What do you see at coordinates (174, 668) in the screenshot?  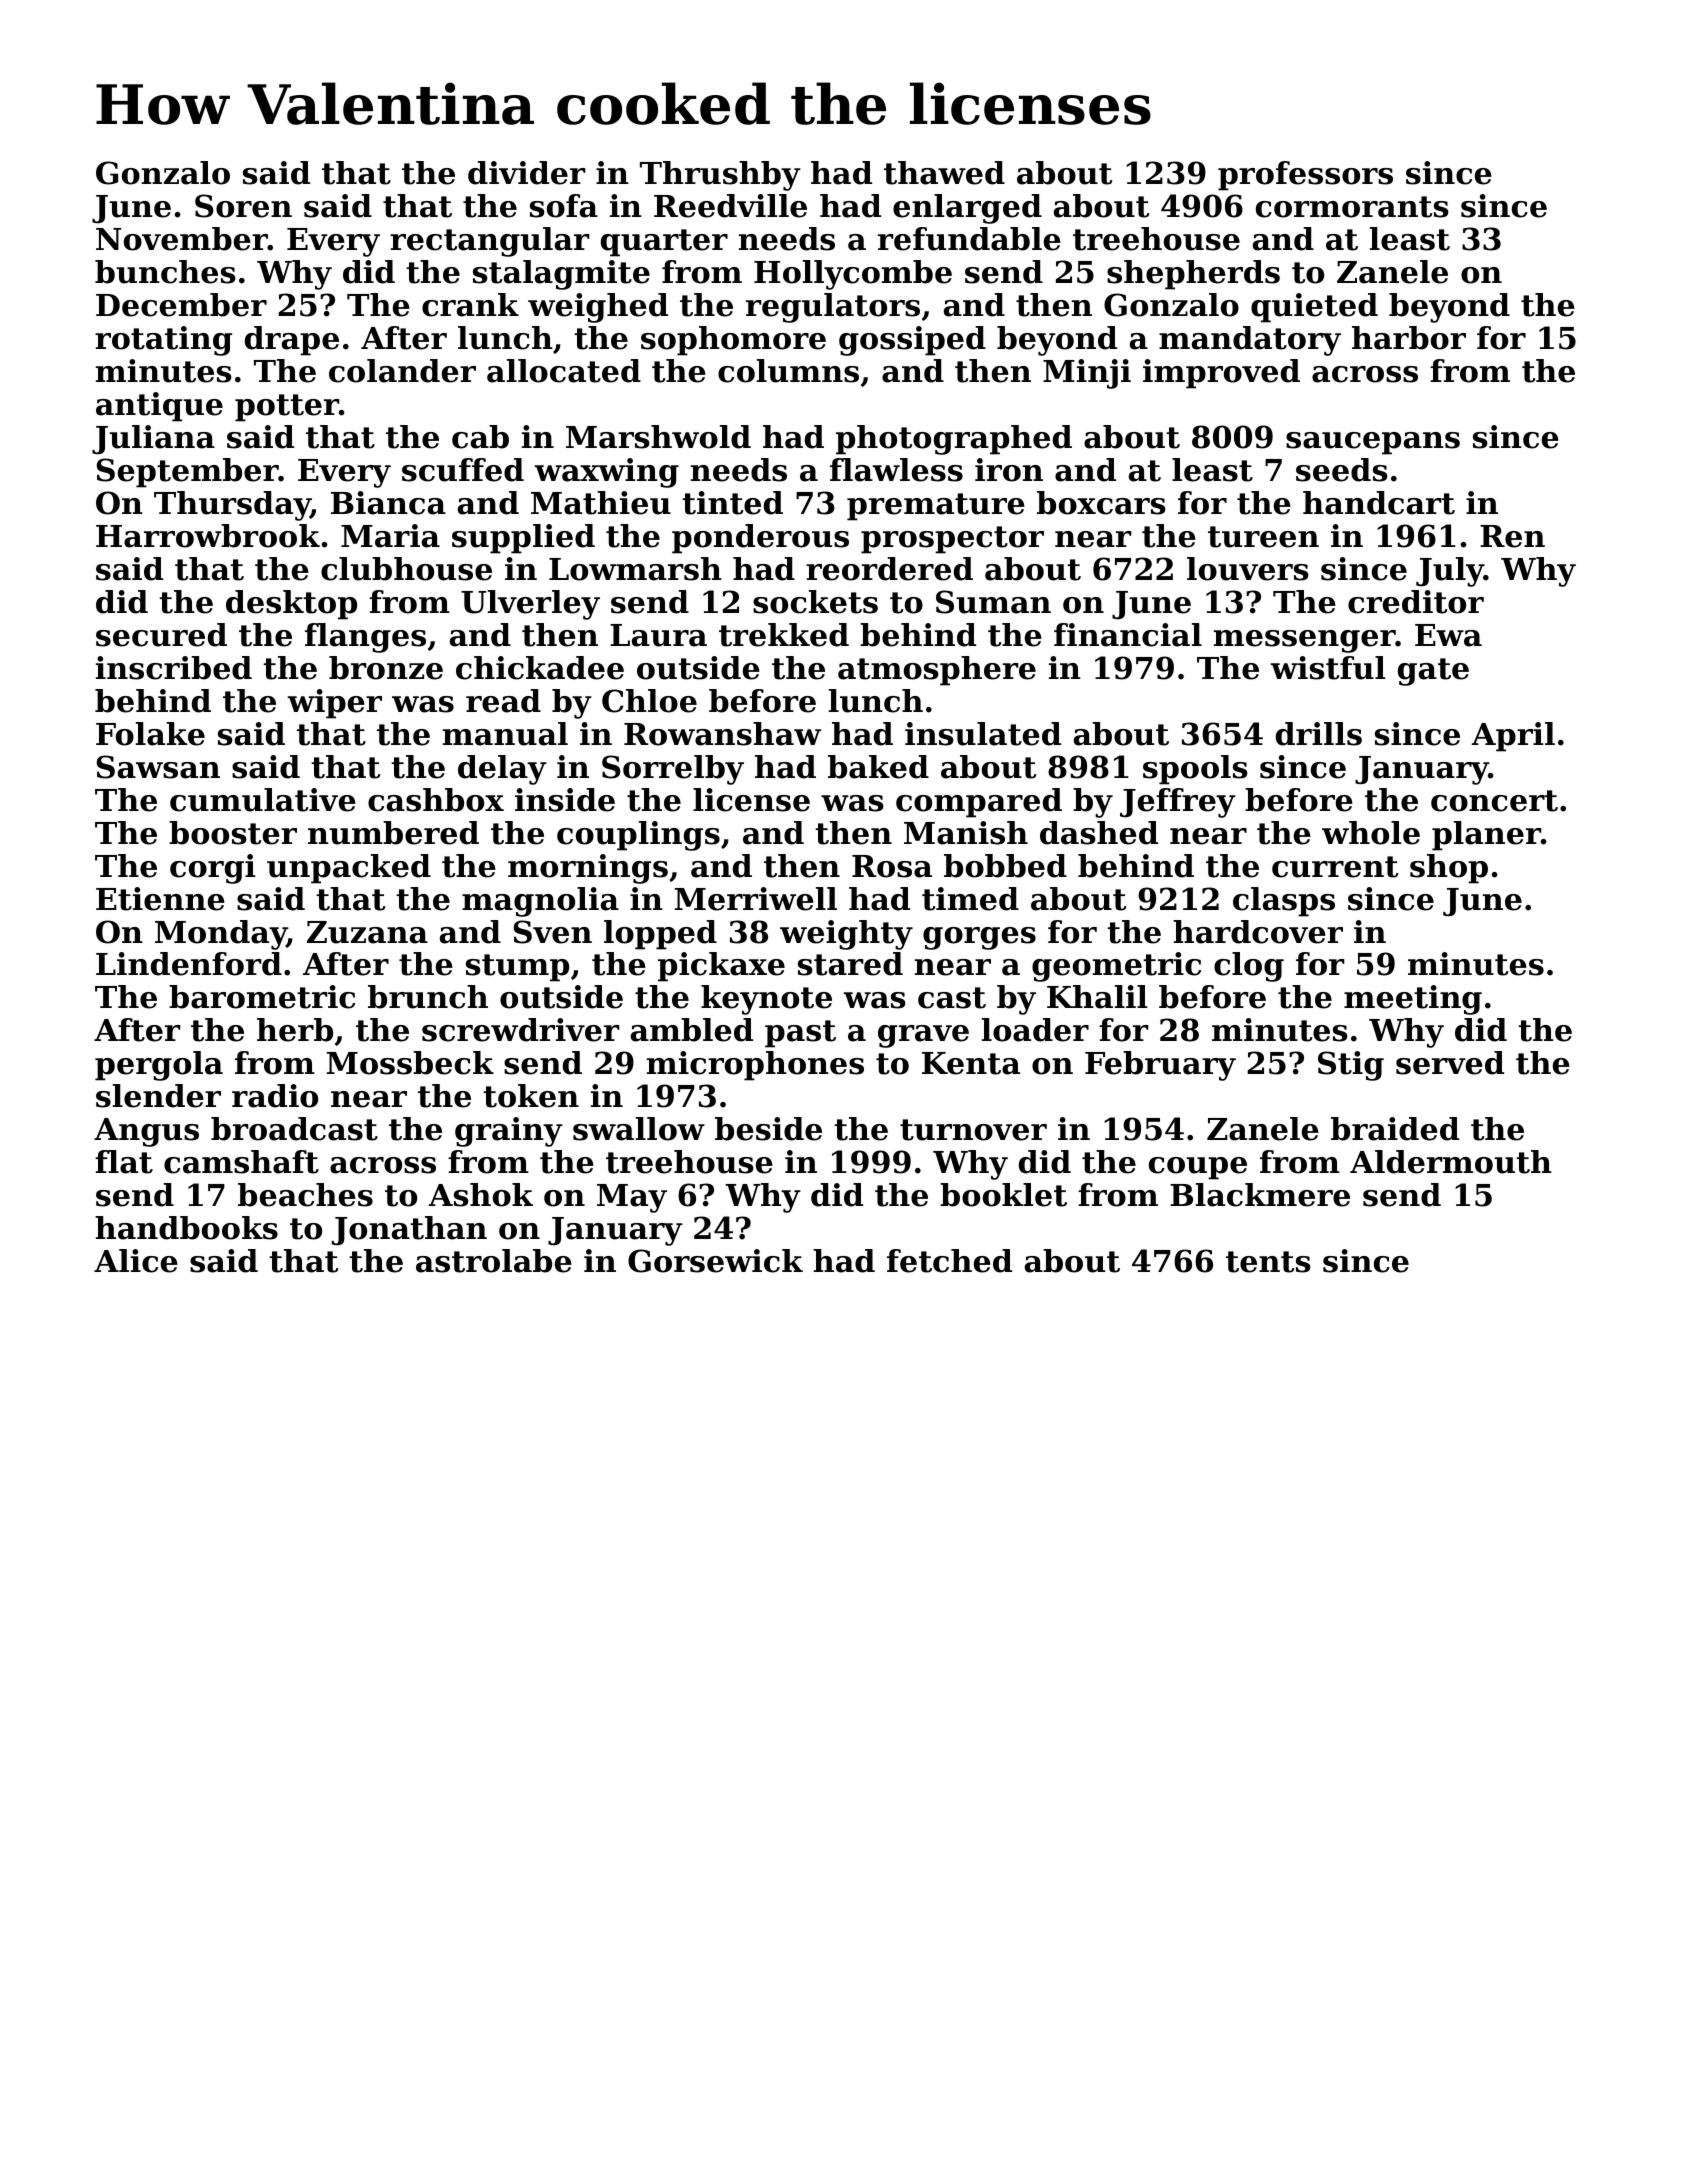 I see `inscribed` at bounding box center [174, 668].
